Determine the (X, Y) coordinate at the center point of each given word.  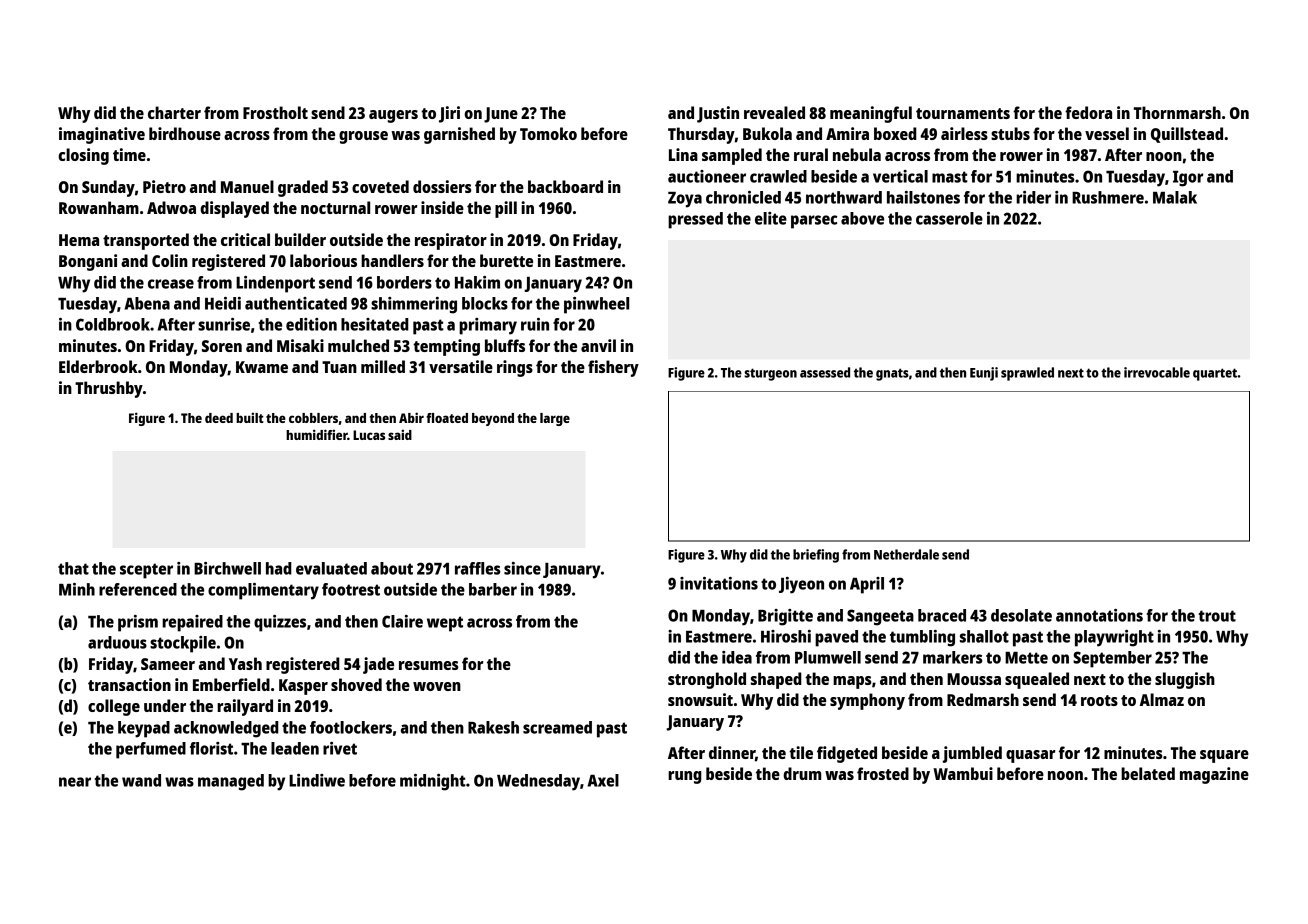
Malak (1175, 197)
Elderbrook (98, 366)
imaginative (102, 135)
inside (442, 207)
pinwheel (596, 305)
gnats (892, 374)
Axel (603, 780)
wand (141, 780)
